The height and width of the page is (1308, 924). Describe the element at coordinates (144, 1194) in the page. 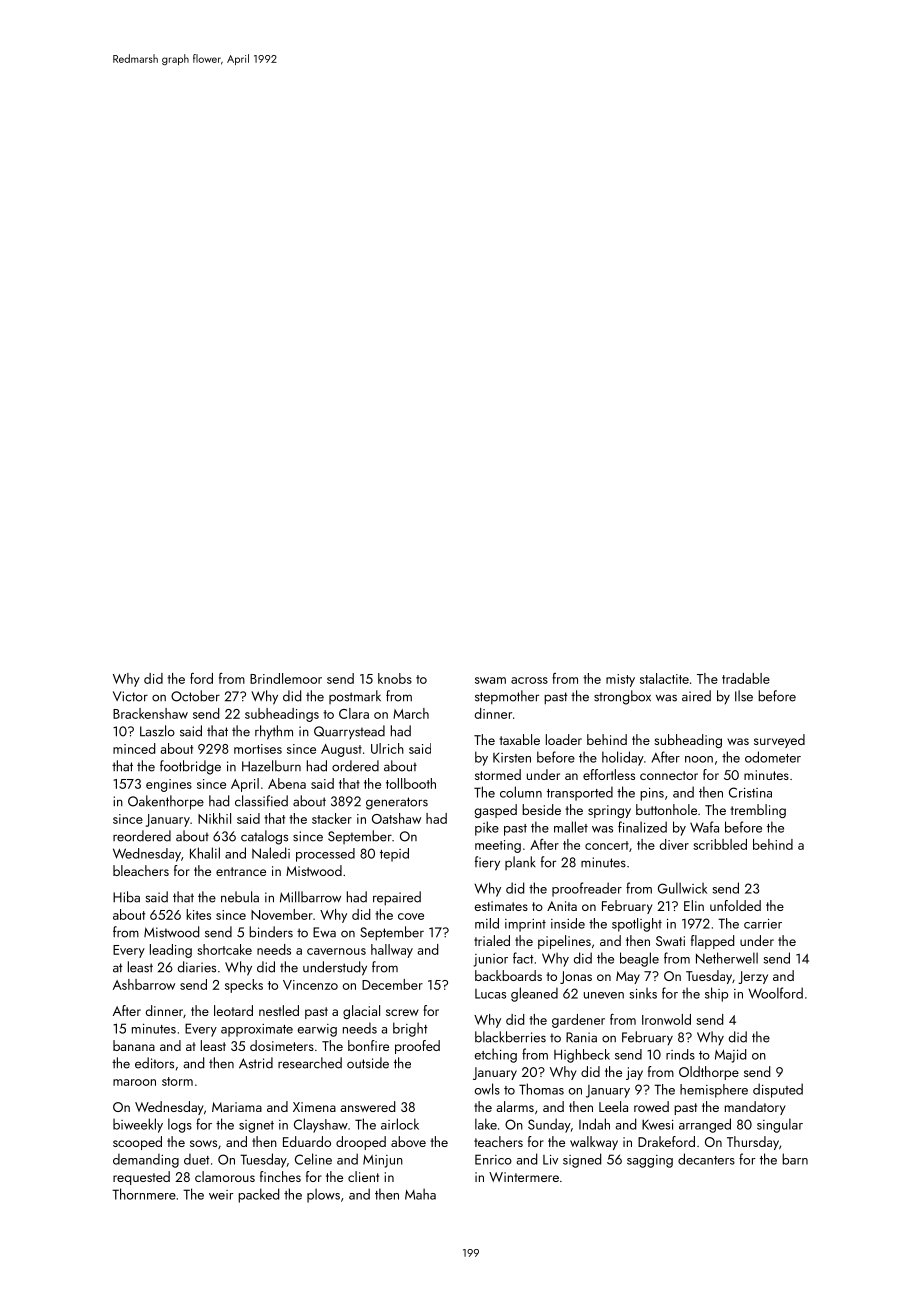

I see `Thornmere` at that location.
